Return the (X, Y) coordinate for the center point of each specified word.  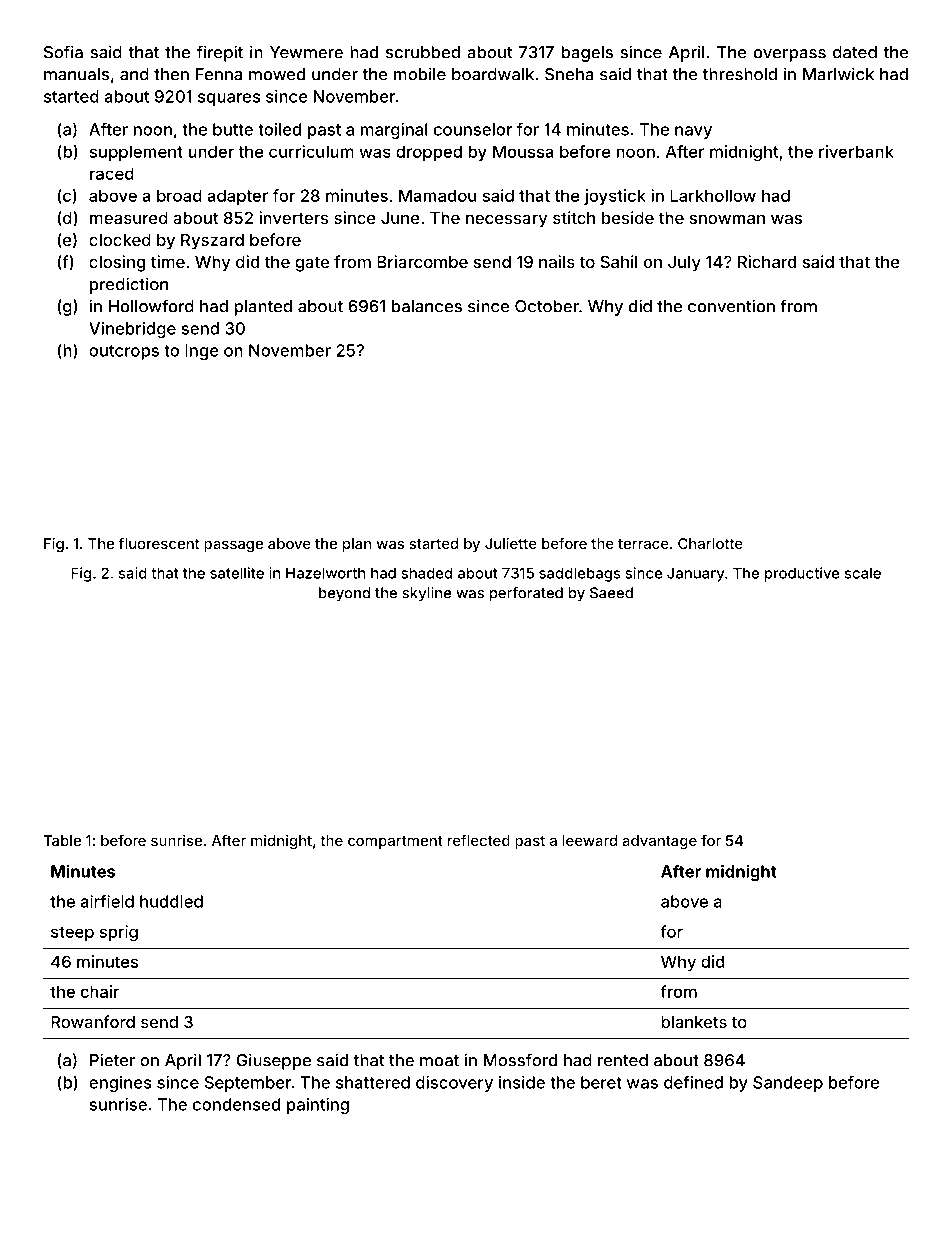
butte (233, 129)
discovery (454, 1084)
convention (731, 306)
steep (72, 933)
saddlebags (580, 574)
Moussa (523, 151)
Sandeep (788, 1084)
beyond (344, 594)
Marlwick (838, 74)
